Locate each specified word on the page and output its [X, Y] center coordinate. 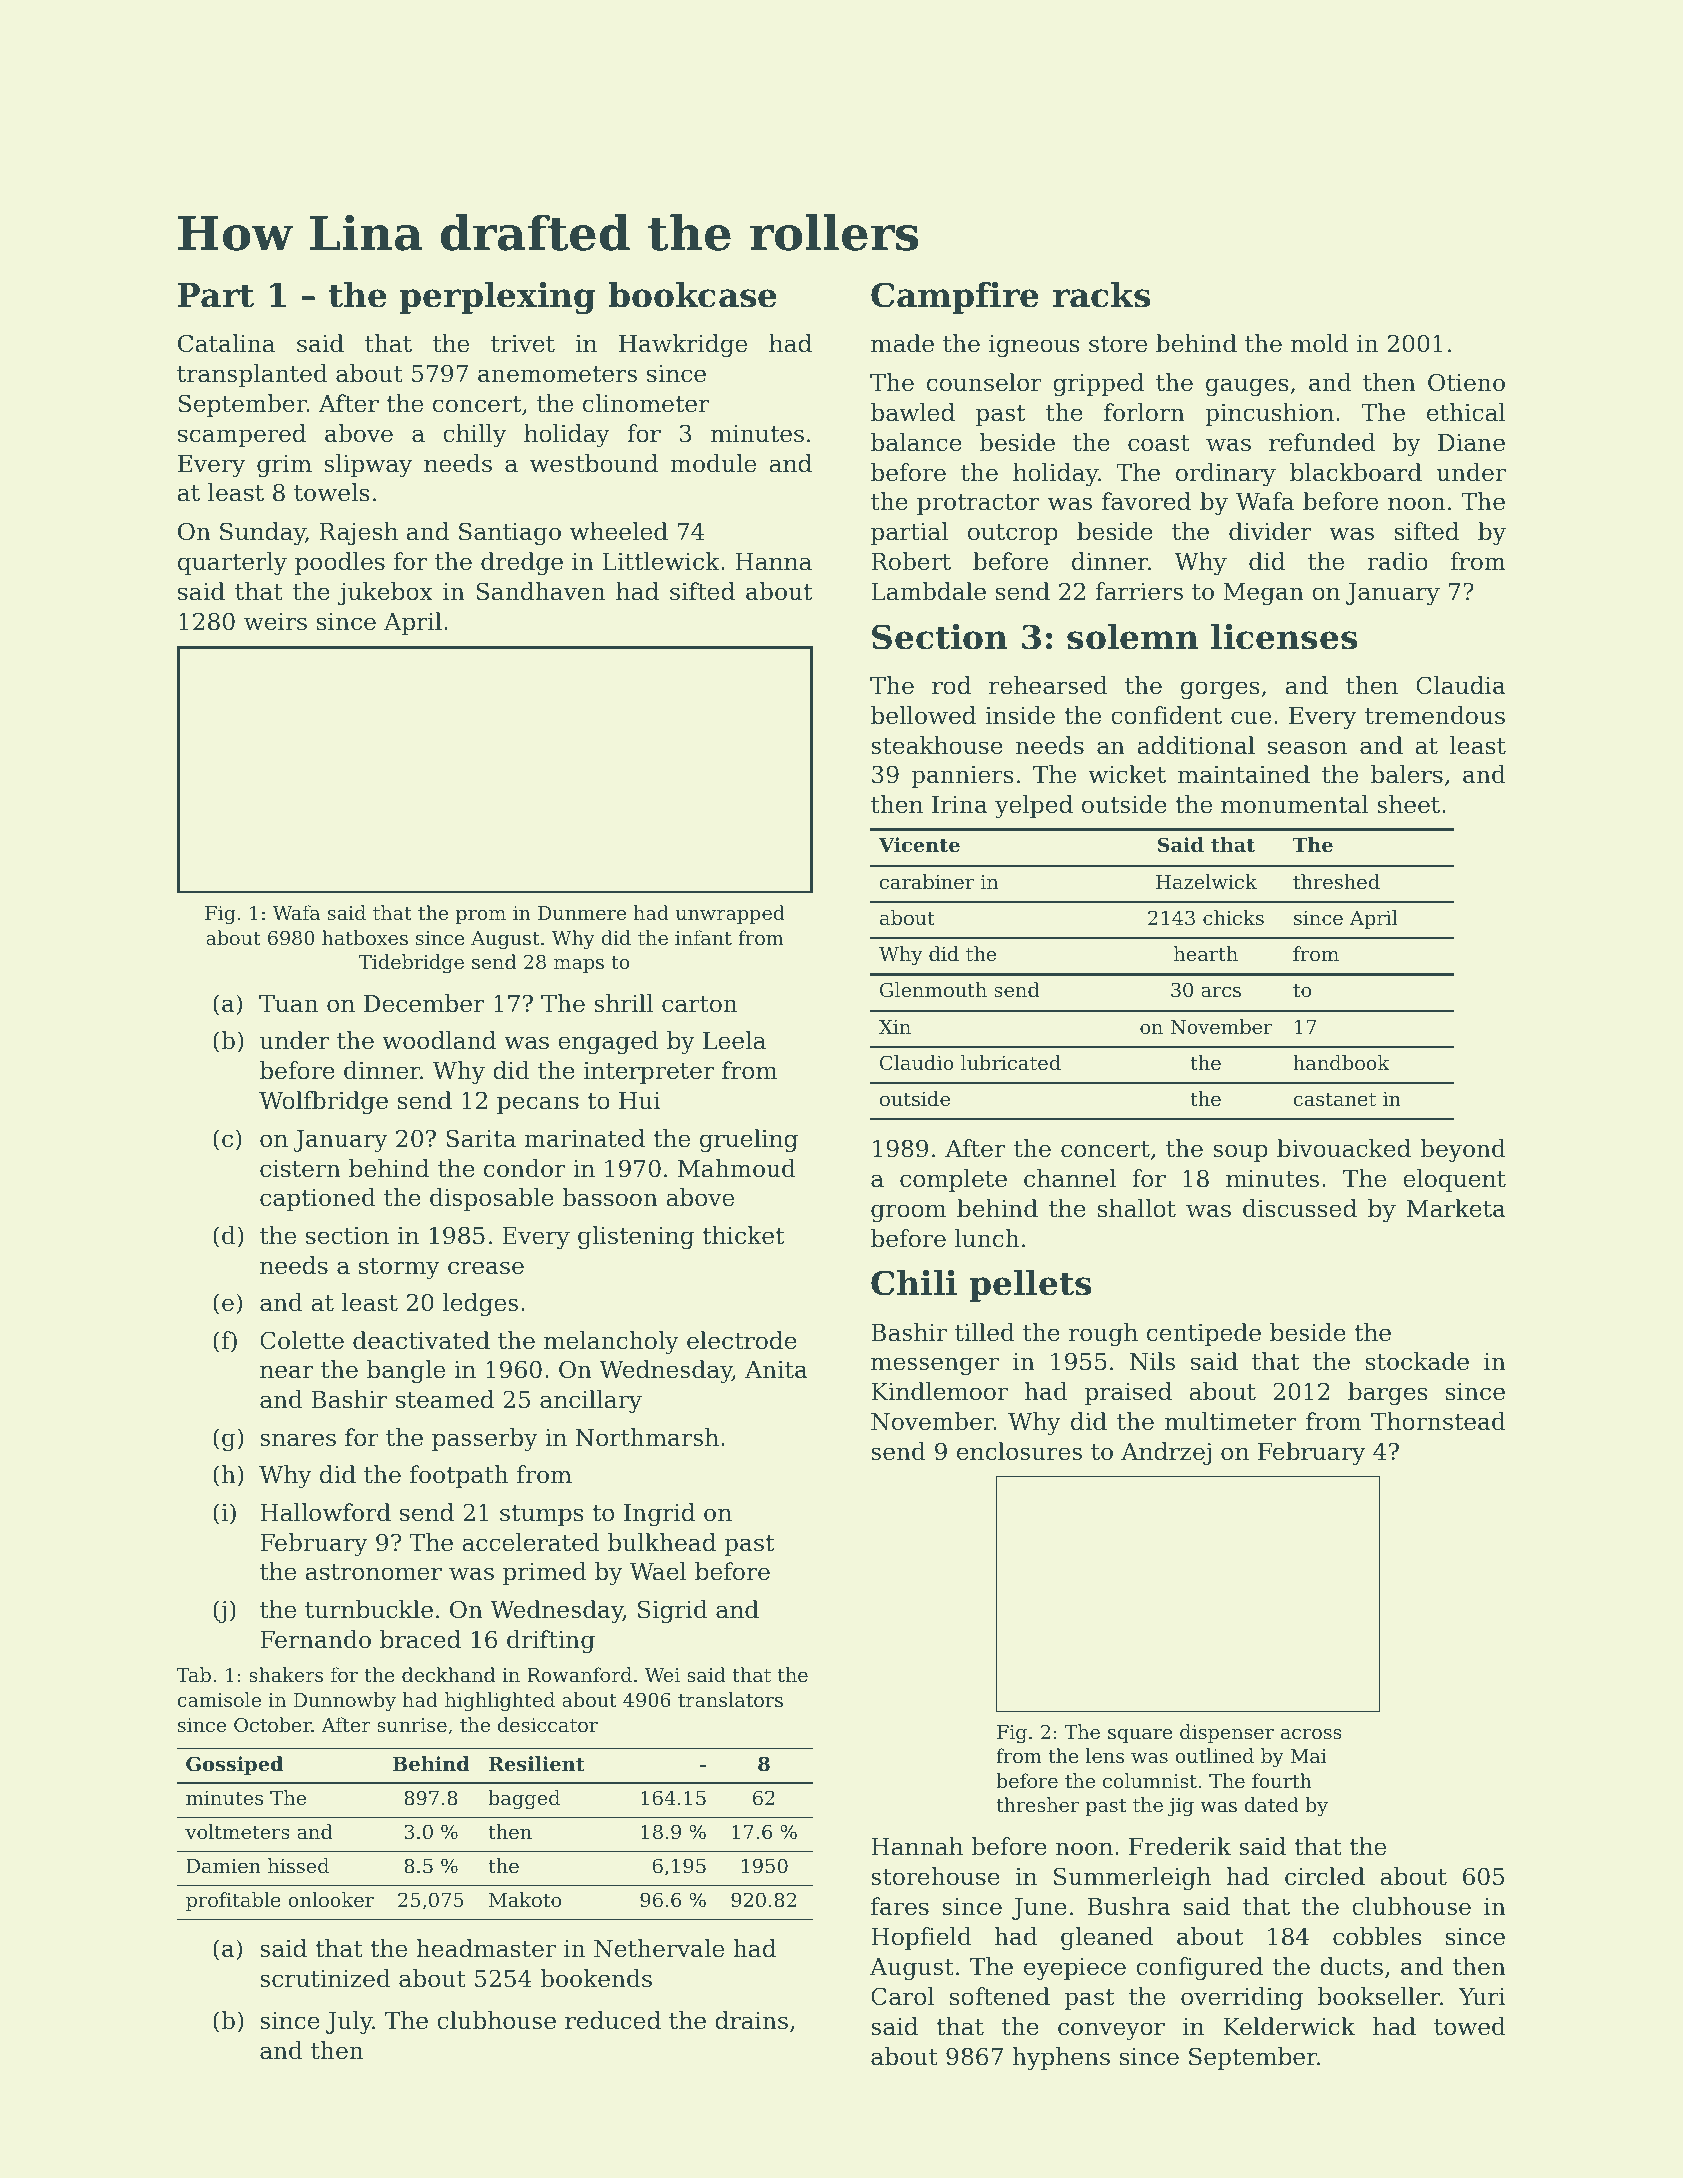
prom [481, 917]
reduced [613, 2020]
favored [1146, 501]
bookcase [692, 295]
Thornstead [1438, 1421]
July [349, 2022]
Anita [776, 1370]
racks [1101, 295]
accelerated [531, 1542]
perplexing [497, 298]
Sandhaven [541, 591]
